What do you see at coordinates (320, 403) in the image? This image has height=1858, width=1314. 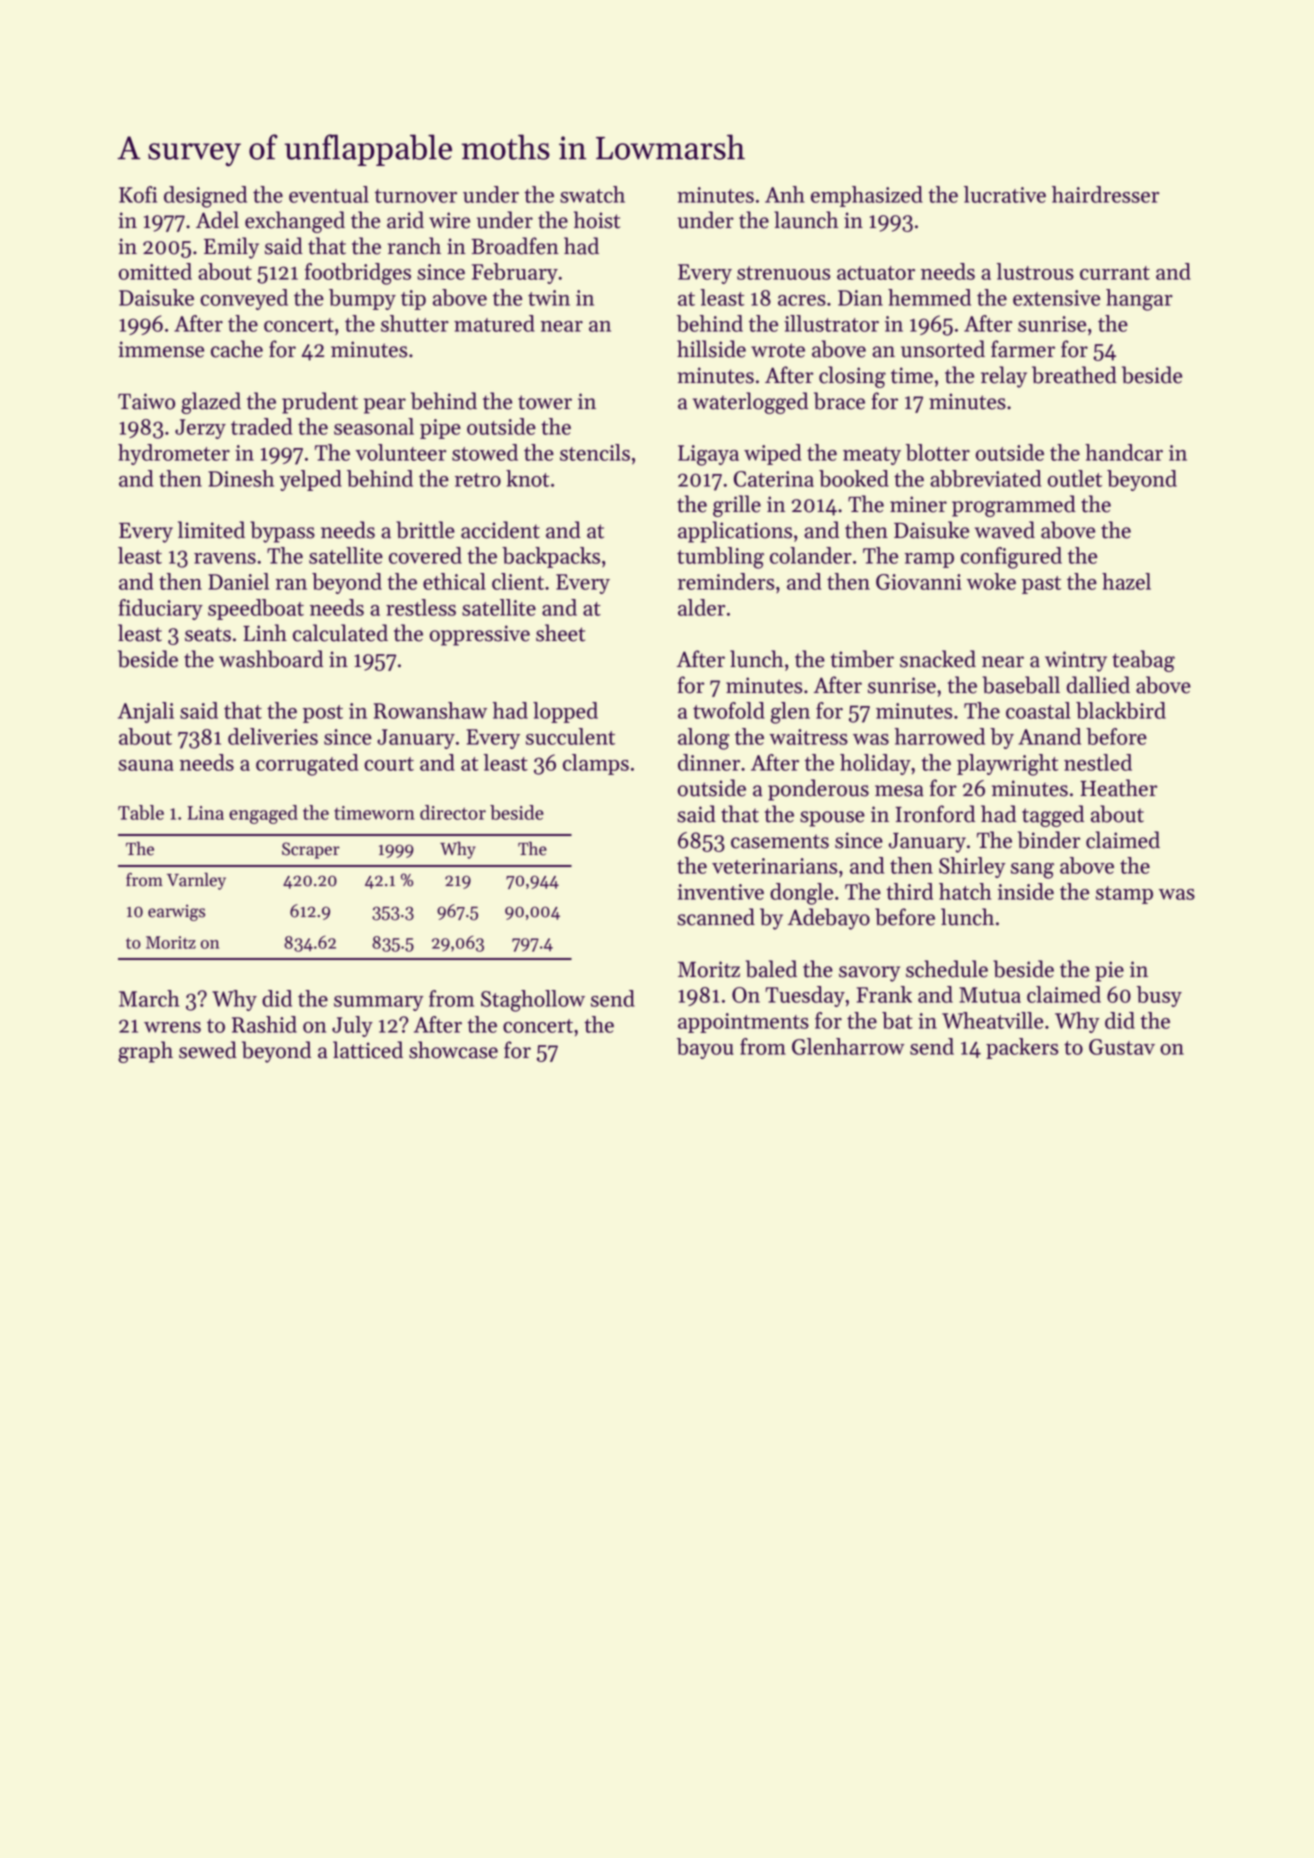 I see `prudent` at bounding box center [320, 403].
